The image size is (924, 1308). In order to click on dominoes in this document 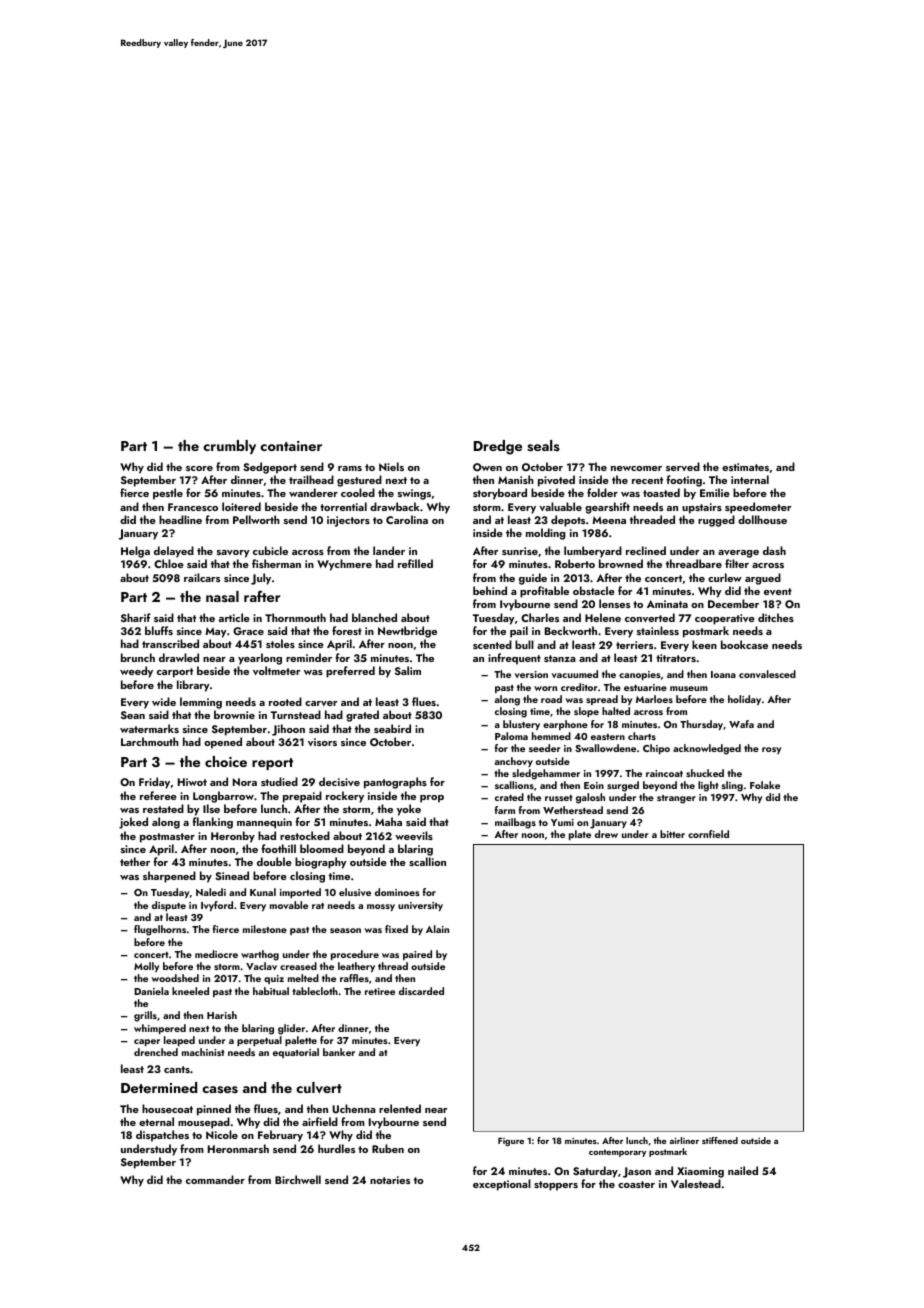, I will do `click(397, 892)`.
